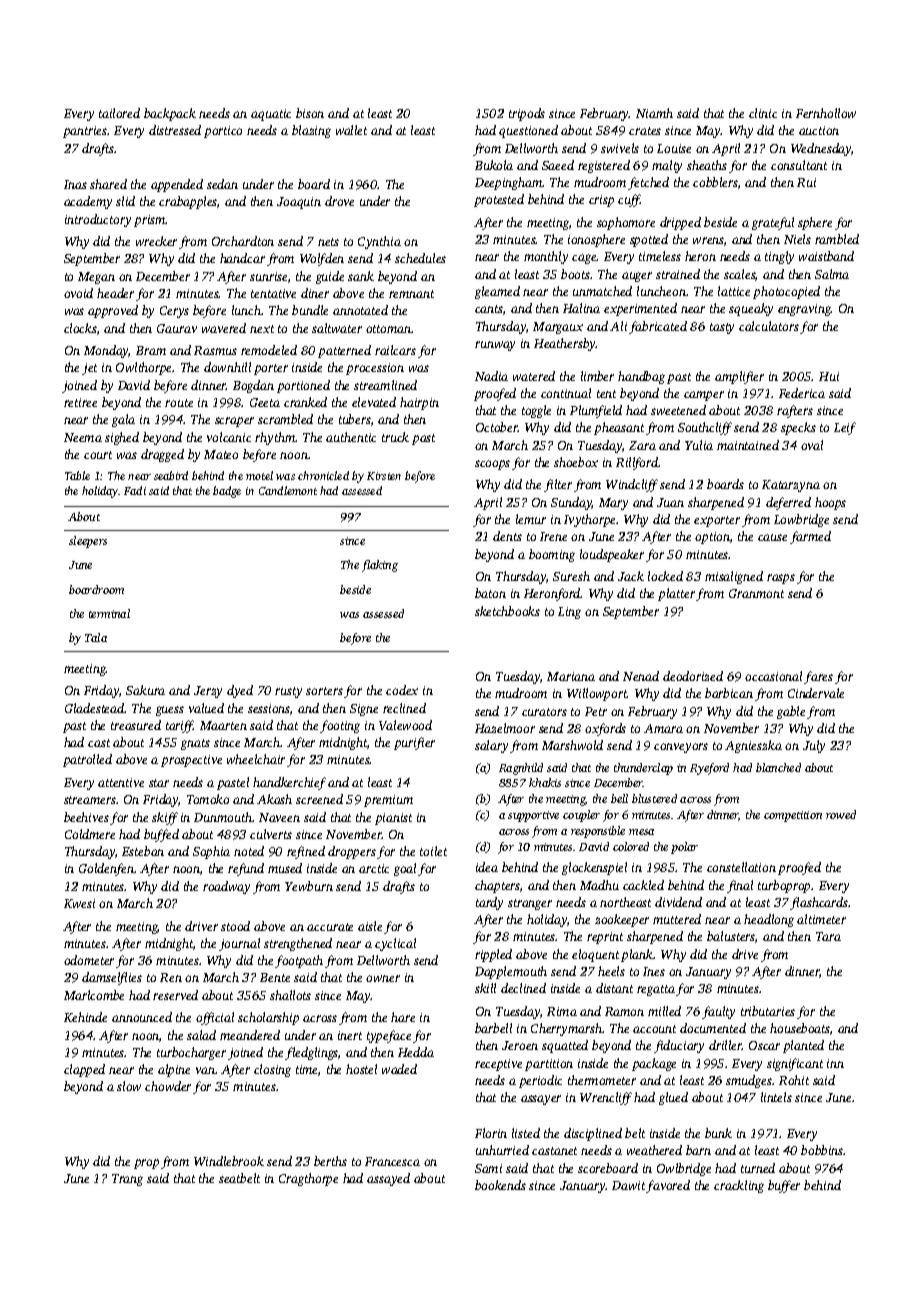  I want to click on bookends, so click(500, 1185).
